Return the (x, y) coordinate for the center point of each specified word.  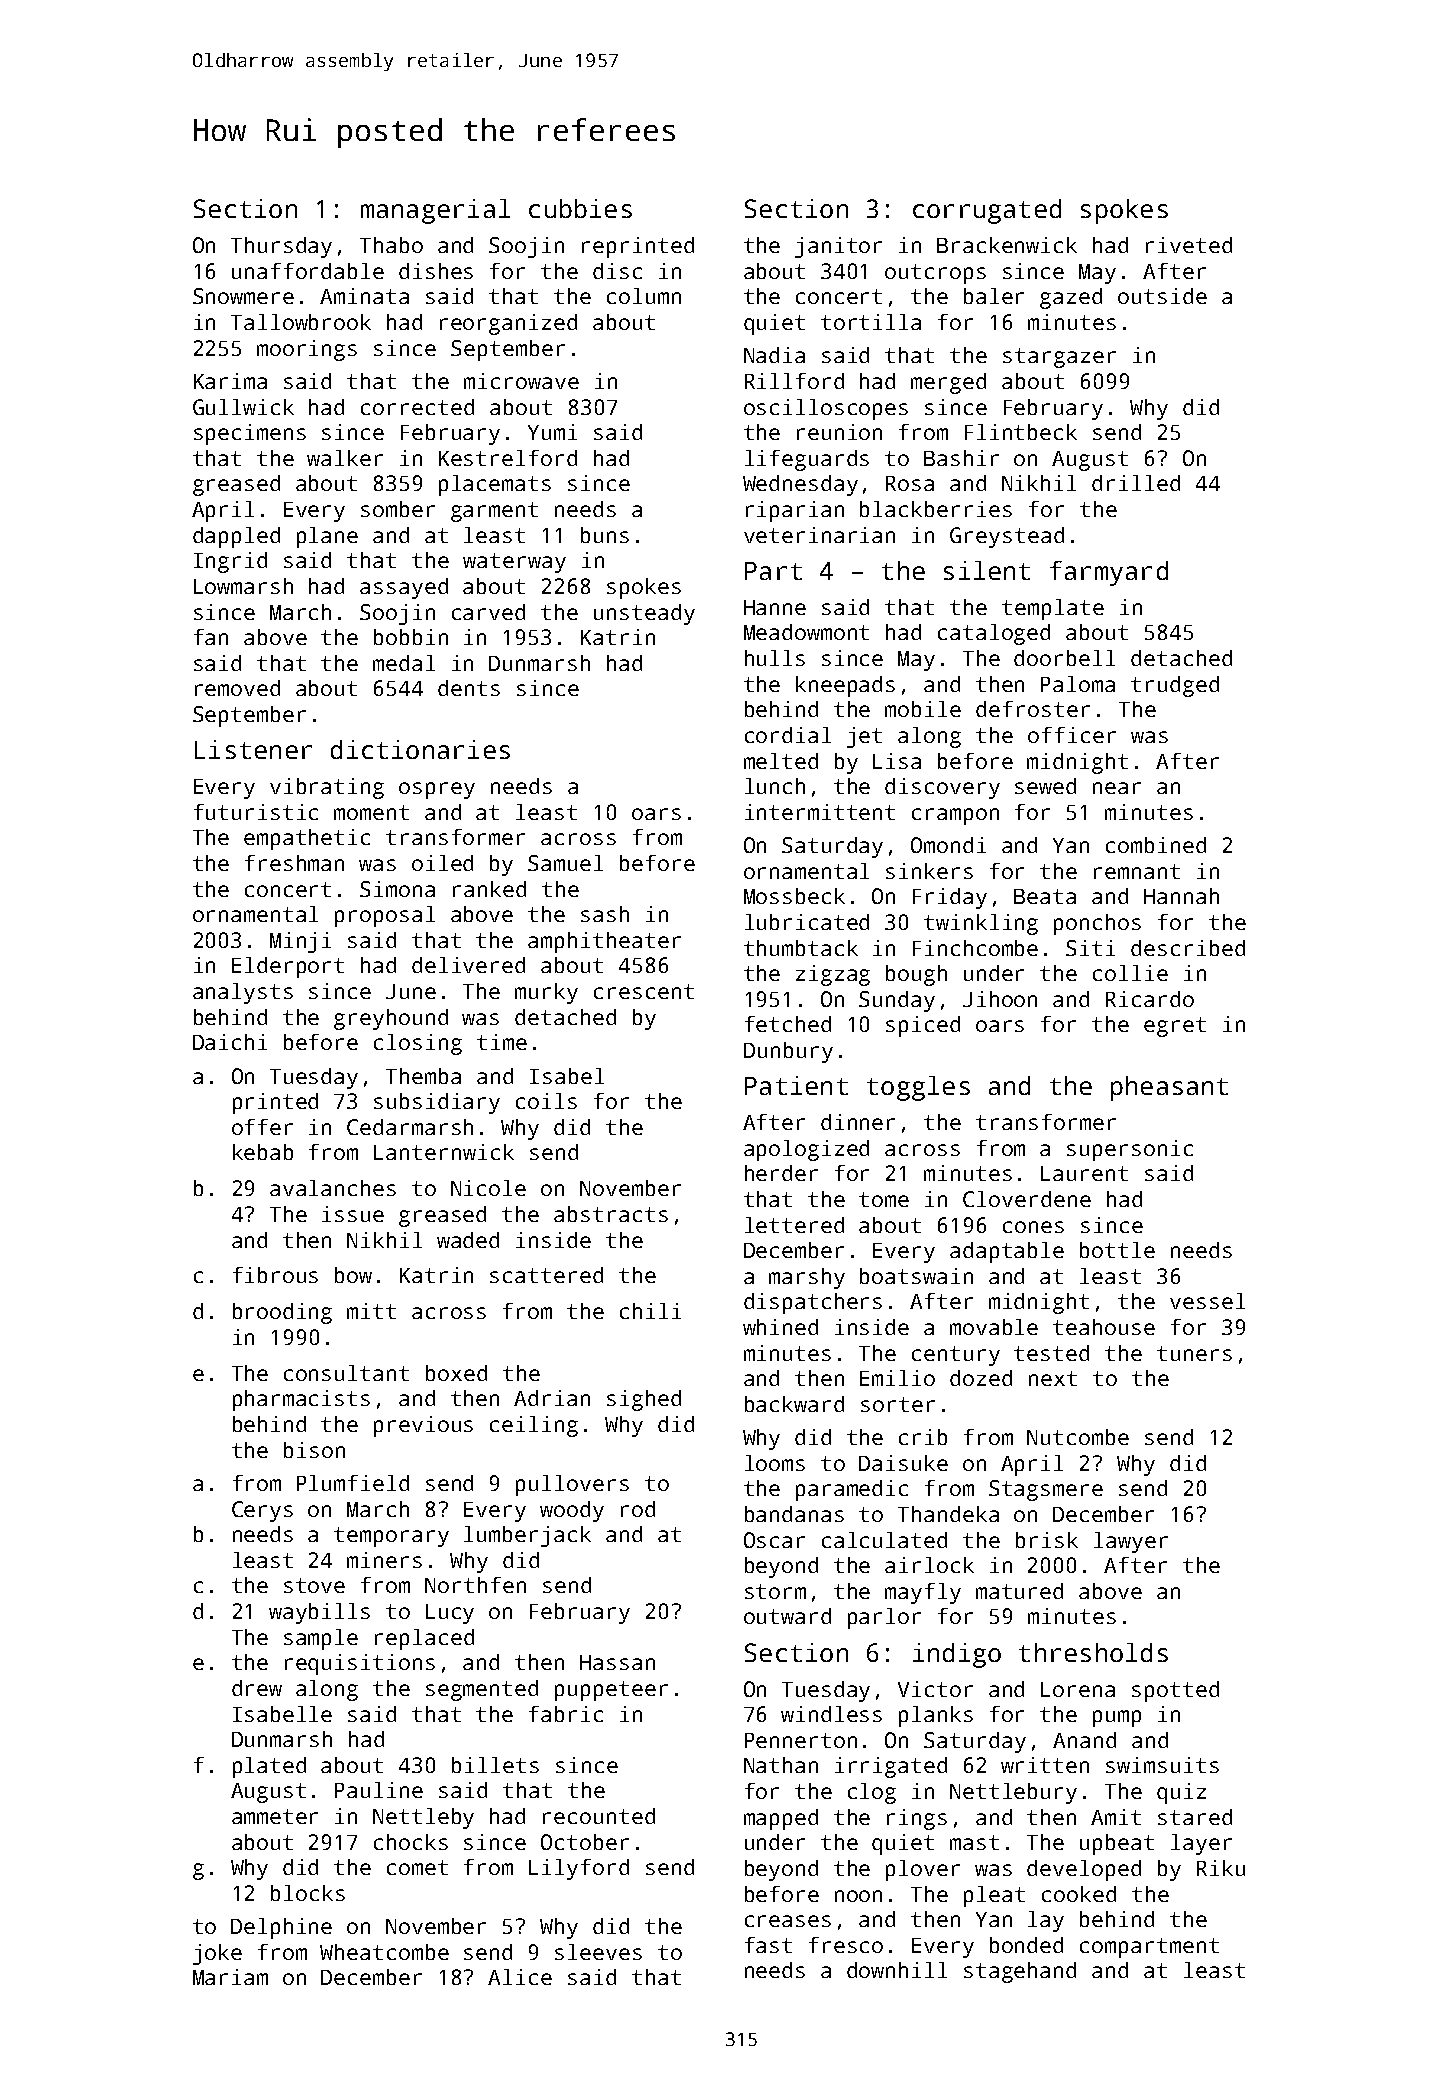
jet (864, 737)
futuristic (256, 812)
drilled (1136, 483)
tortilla (871, 322)
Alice (520, 1977)
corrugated (987, 211)
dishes (436, 271)
